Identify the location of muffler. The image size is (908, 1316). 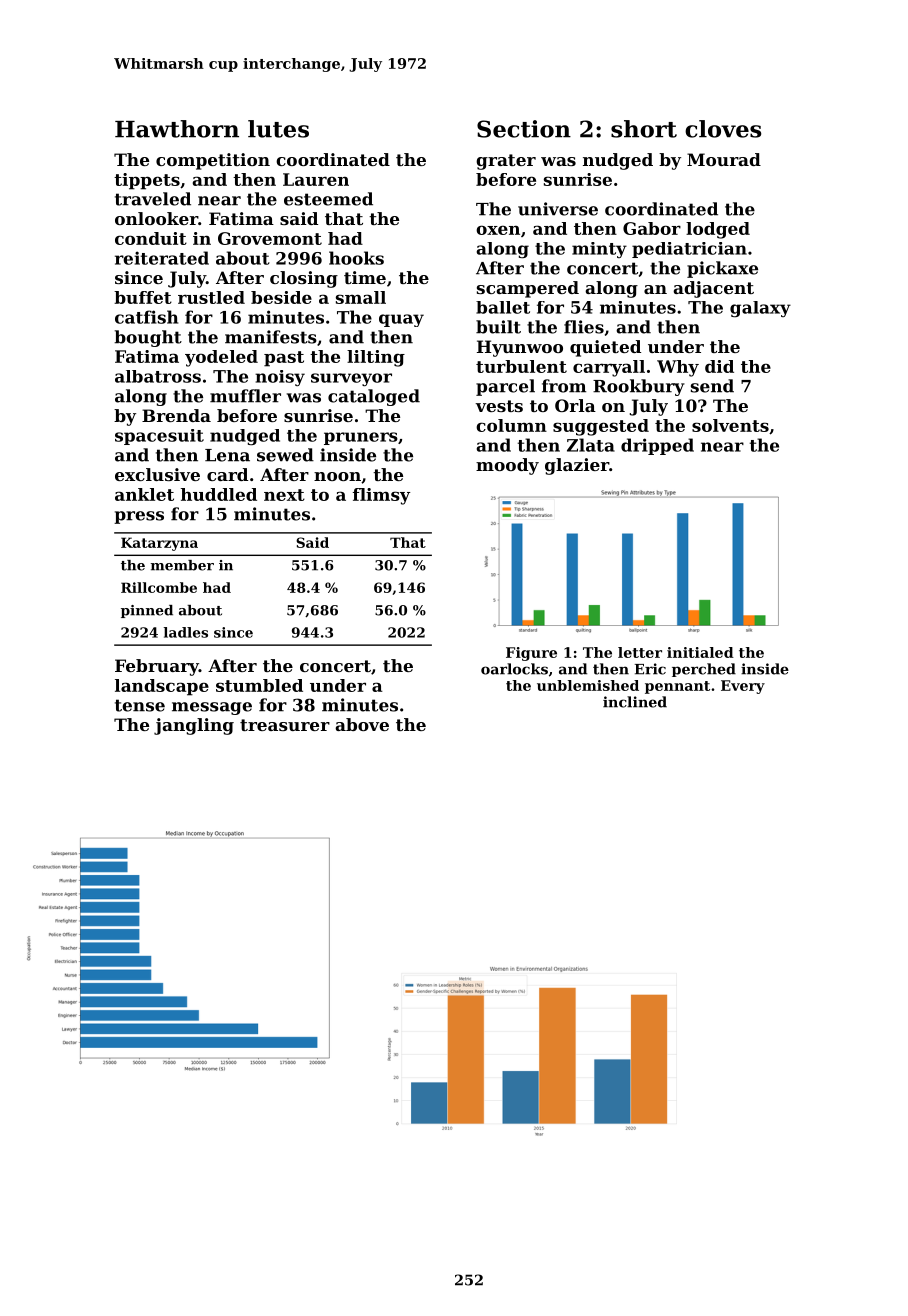
(245, 396).
